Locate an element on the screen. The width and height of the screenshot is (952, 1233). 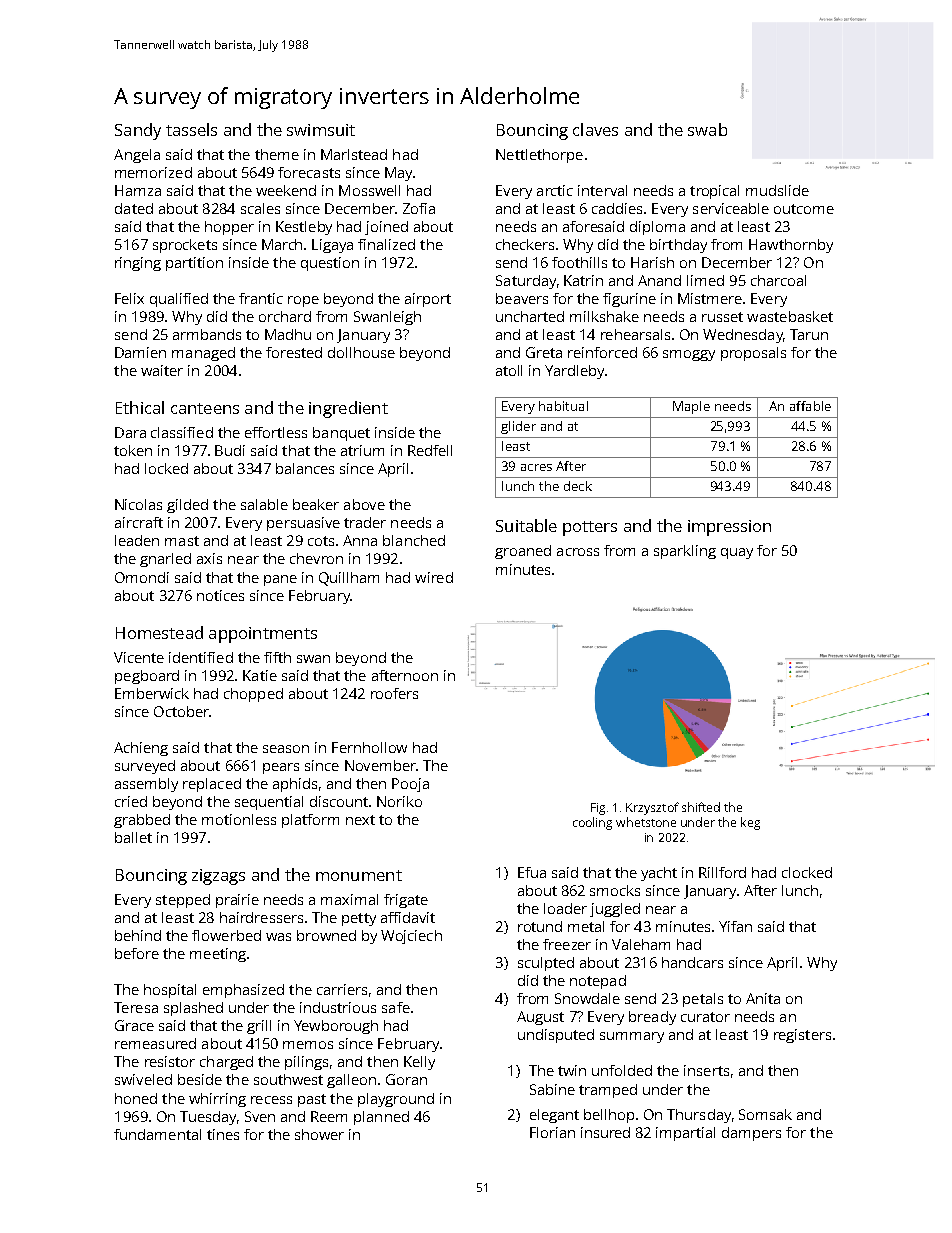
Emberwick is located at coordinates (152, 693).
